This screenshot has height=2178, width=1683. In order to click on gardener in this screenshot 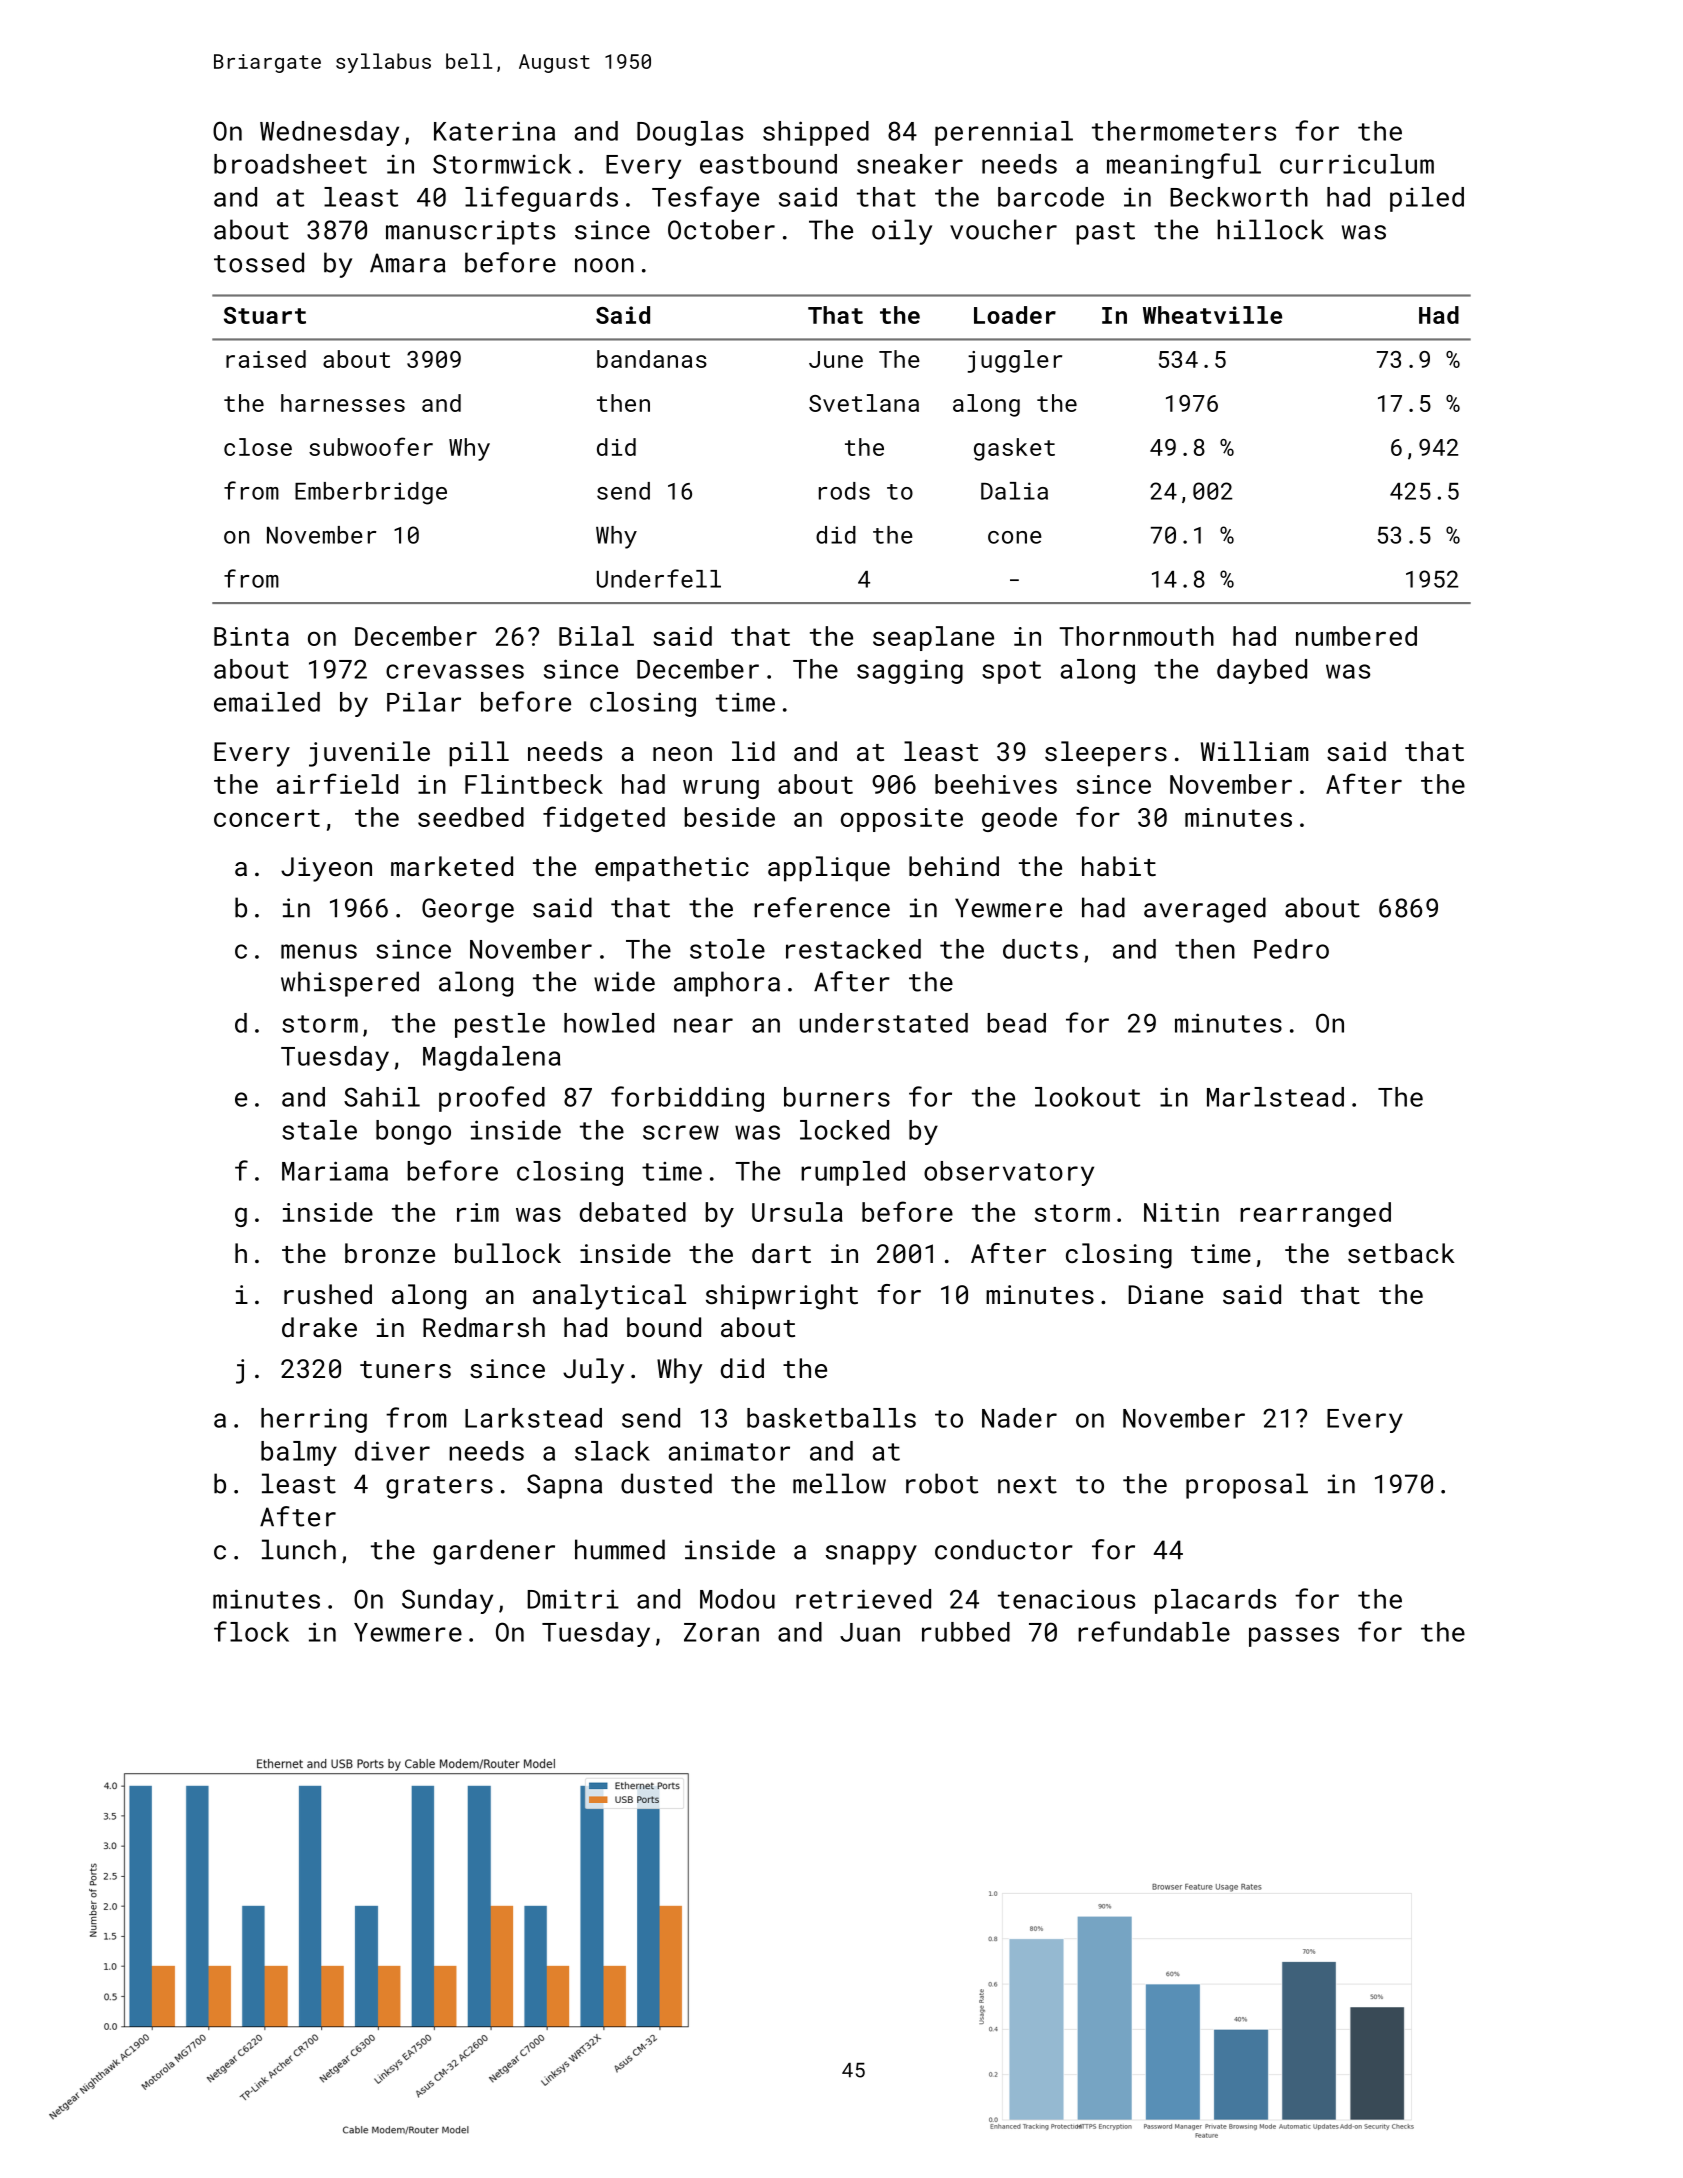, I will do `click(494, 1552)`.
